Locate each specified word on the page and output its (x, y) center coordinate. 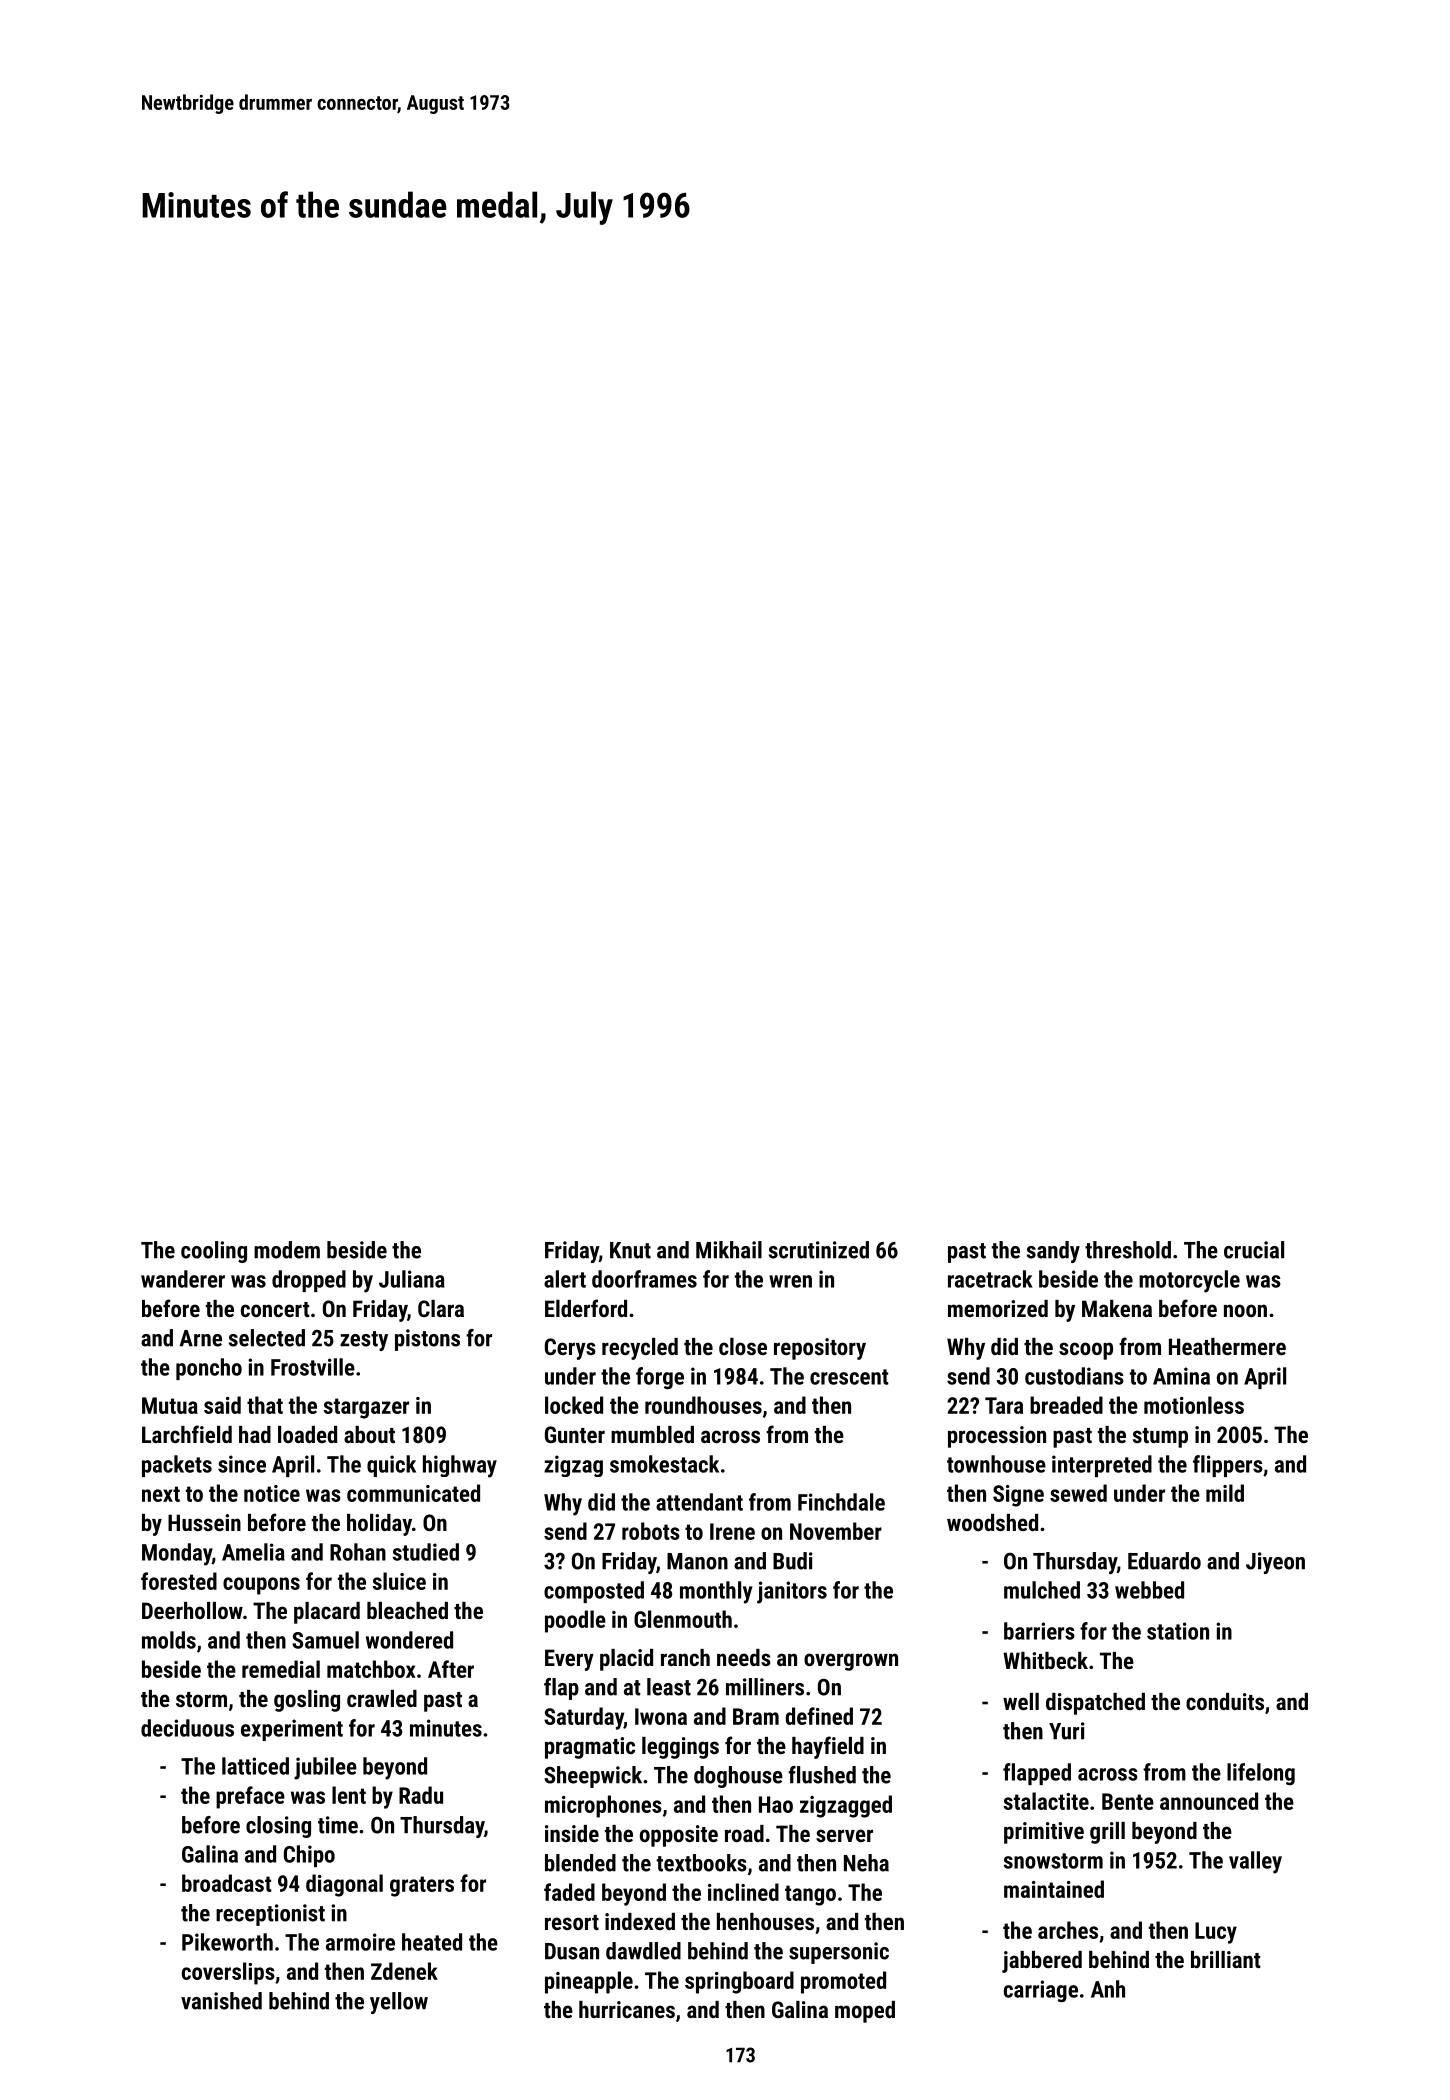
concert (275, 1309)
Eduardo (1164, 1561)
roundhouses (703, 1405)
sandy (1053, 1252)
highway (460, 1466)
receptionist (270, 1915)
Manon (697, 1561)
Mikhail (729, 1250)
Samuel (325, 1640)
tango (810, 1895)
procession (997, 1437)
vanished (221, 2001)
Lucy (1216, 1933)
